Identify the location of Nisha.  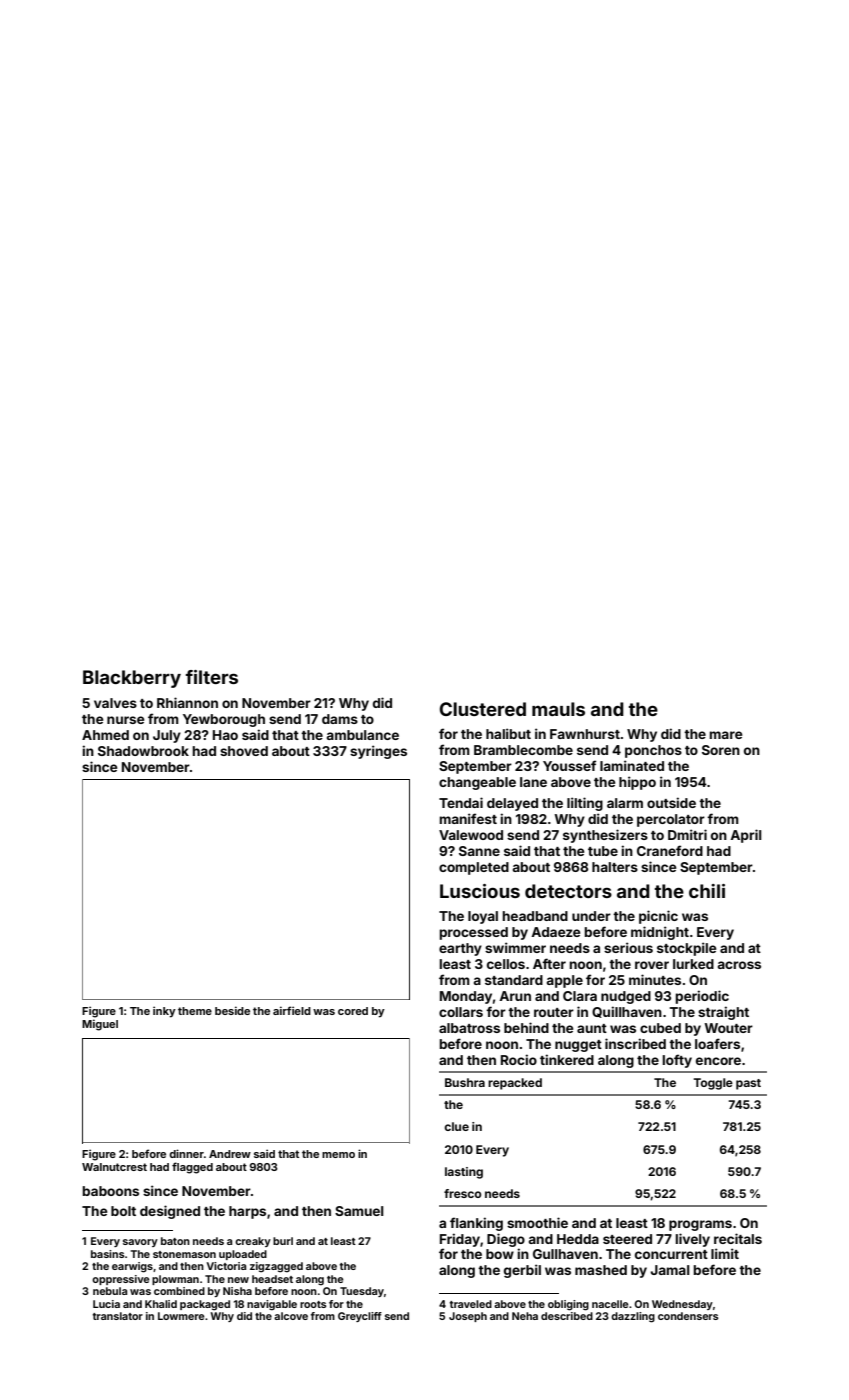
(237, 1291).
